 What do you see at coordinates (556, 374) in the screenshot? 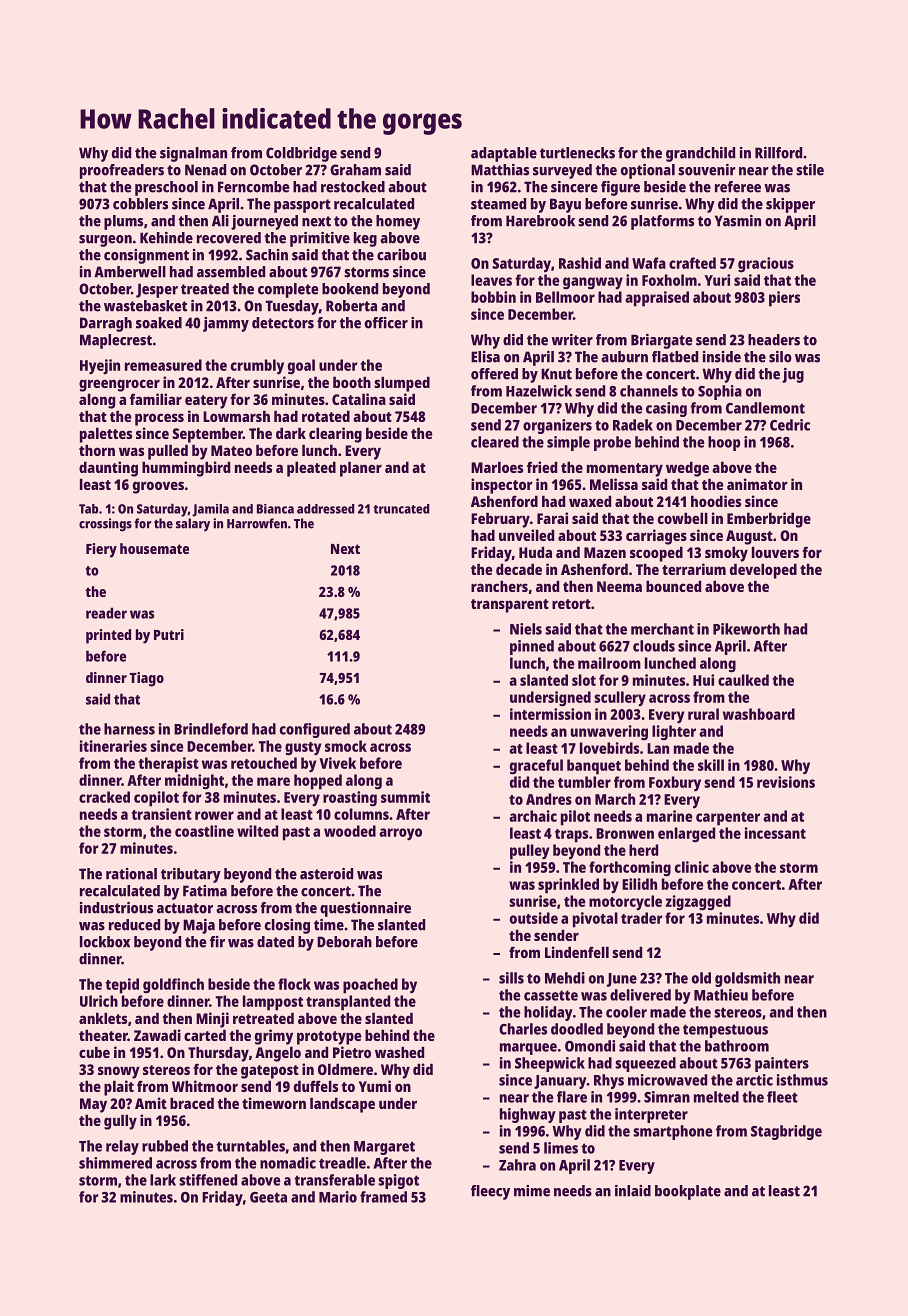
I see `Knut` at bounding box center [556, 374].
